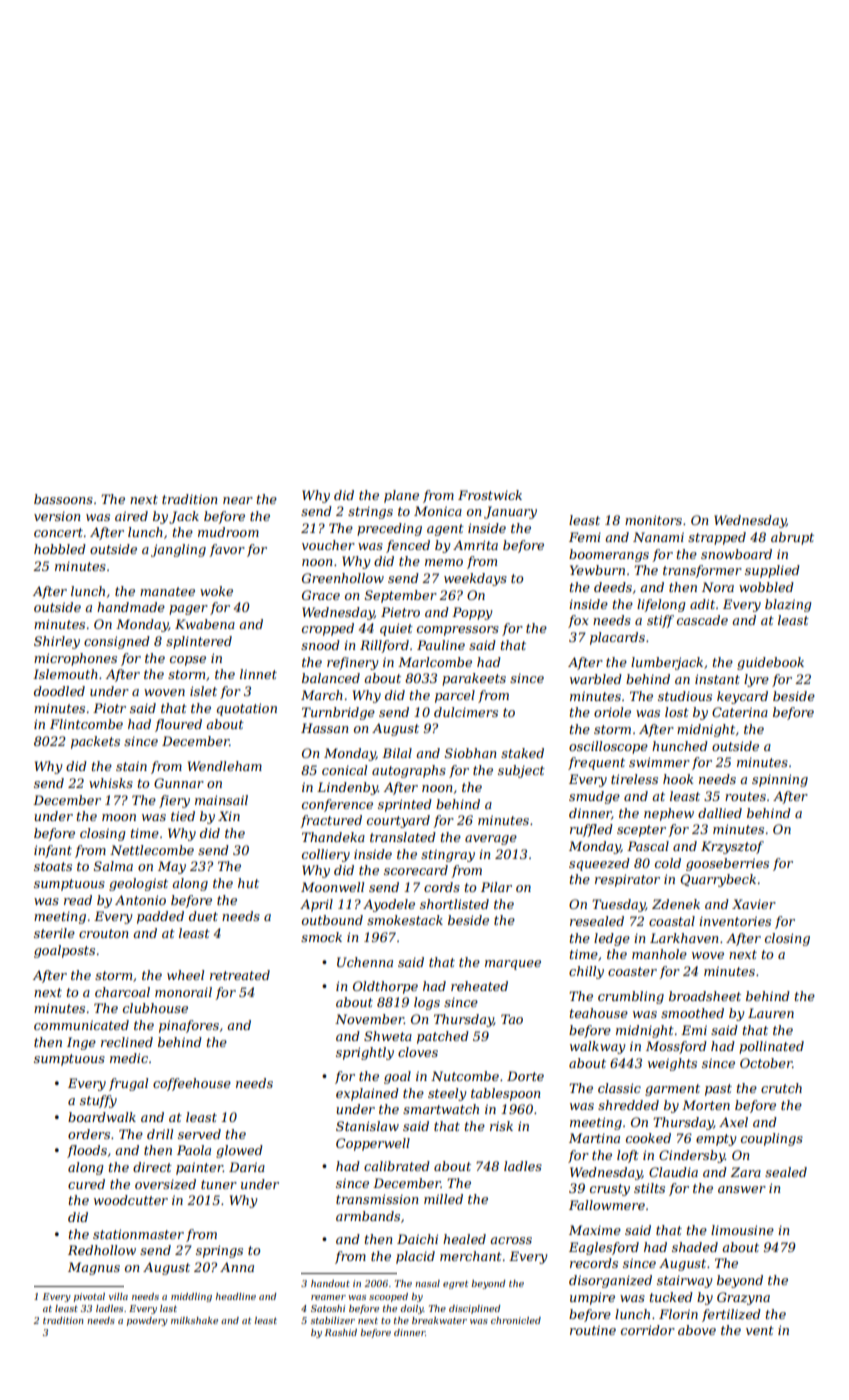  I want to click on abrupt, so click(792, 538).
